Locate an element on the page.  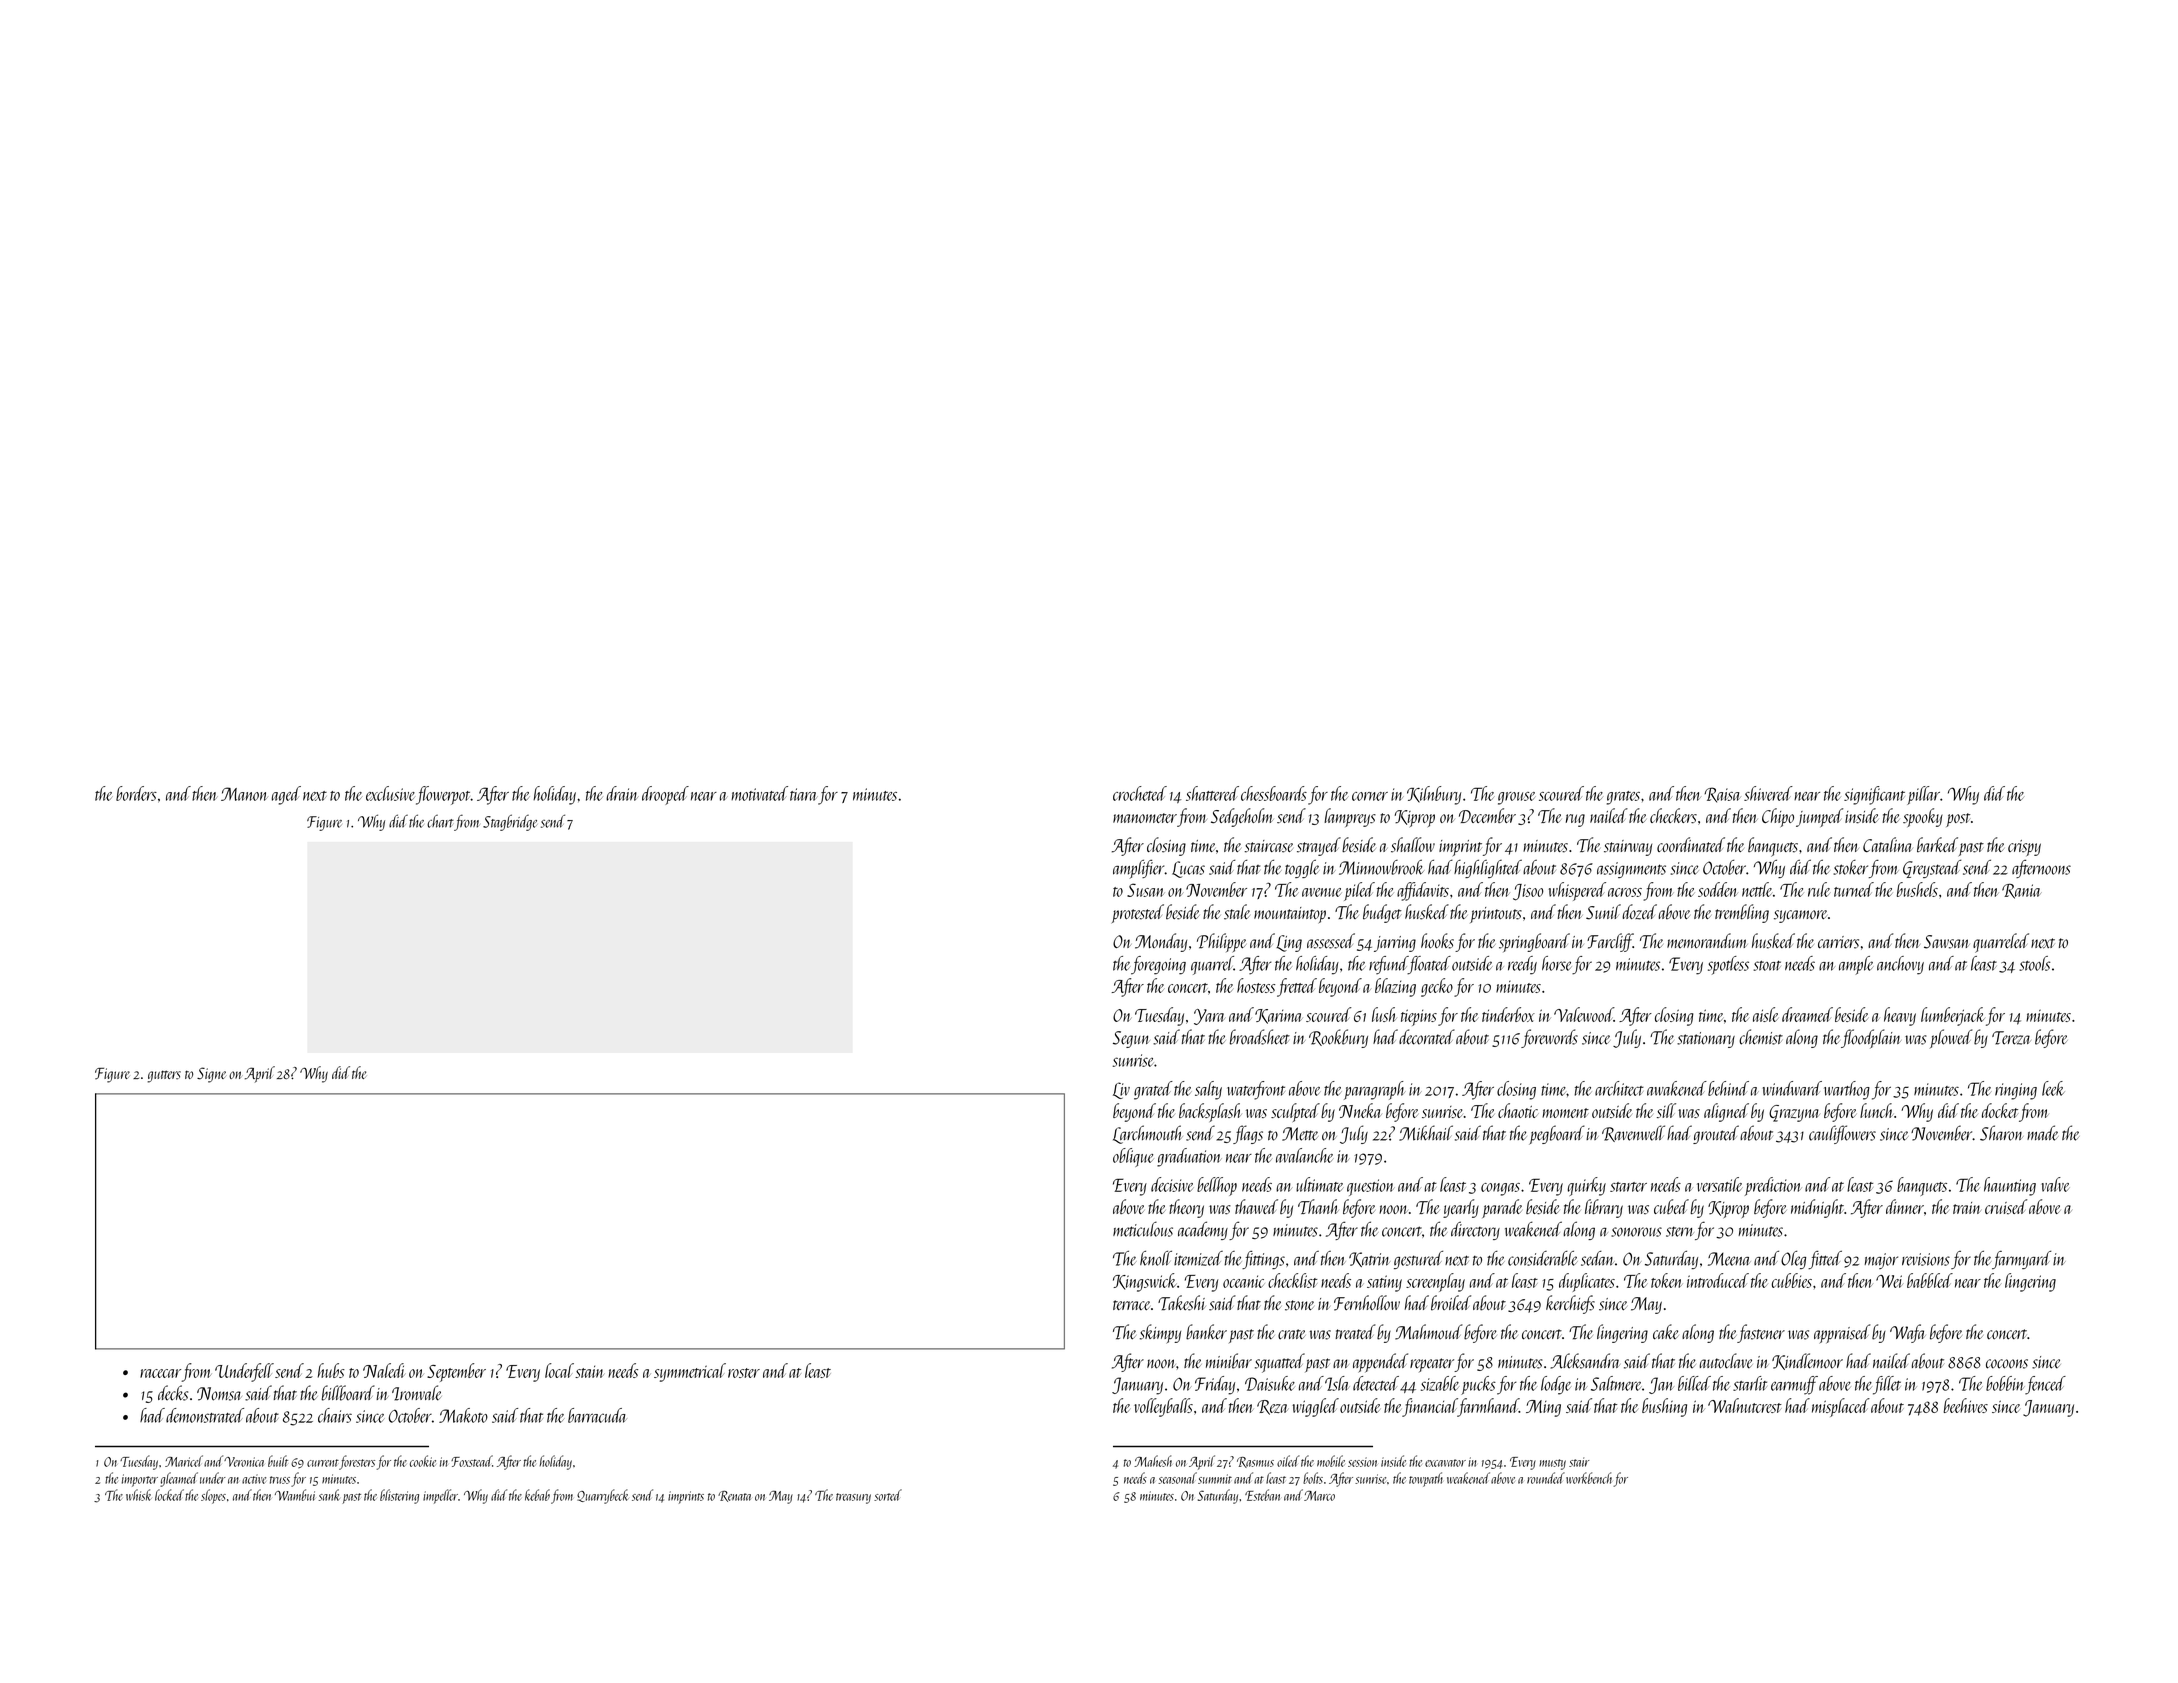
exclusive is located at coordinates (390, 793).
